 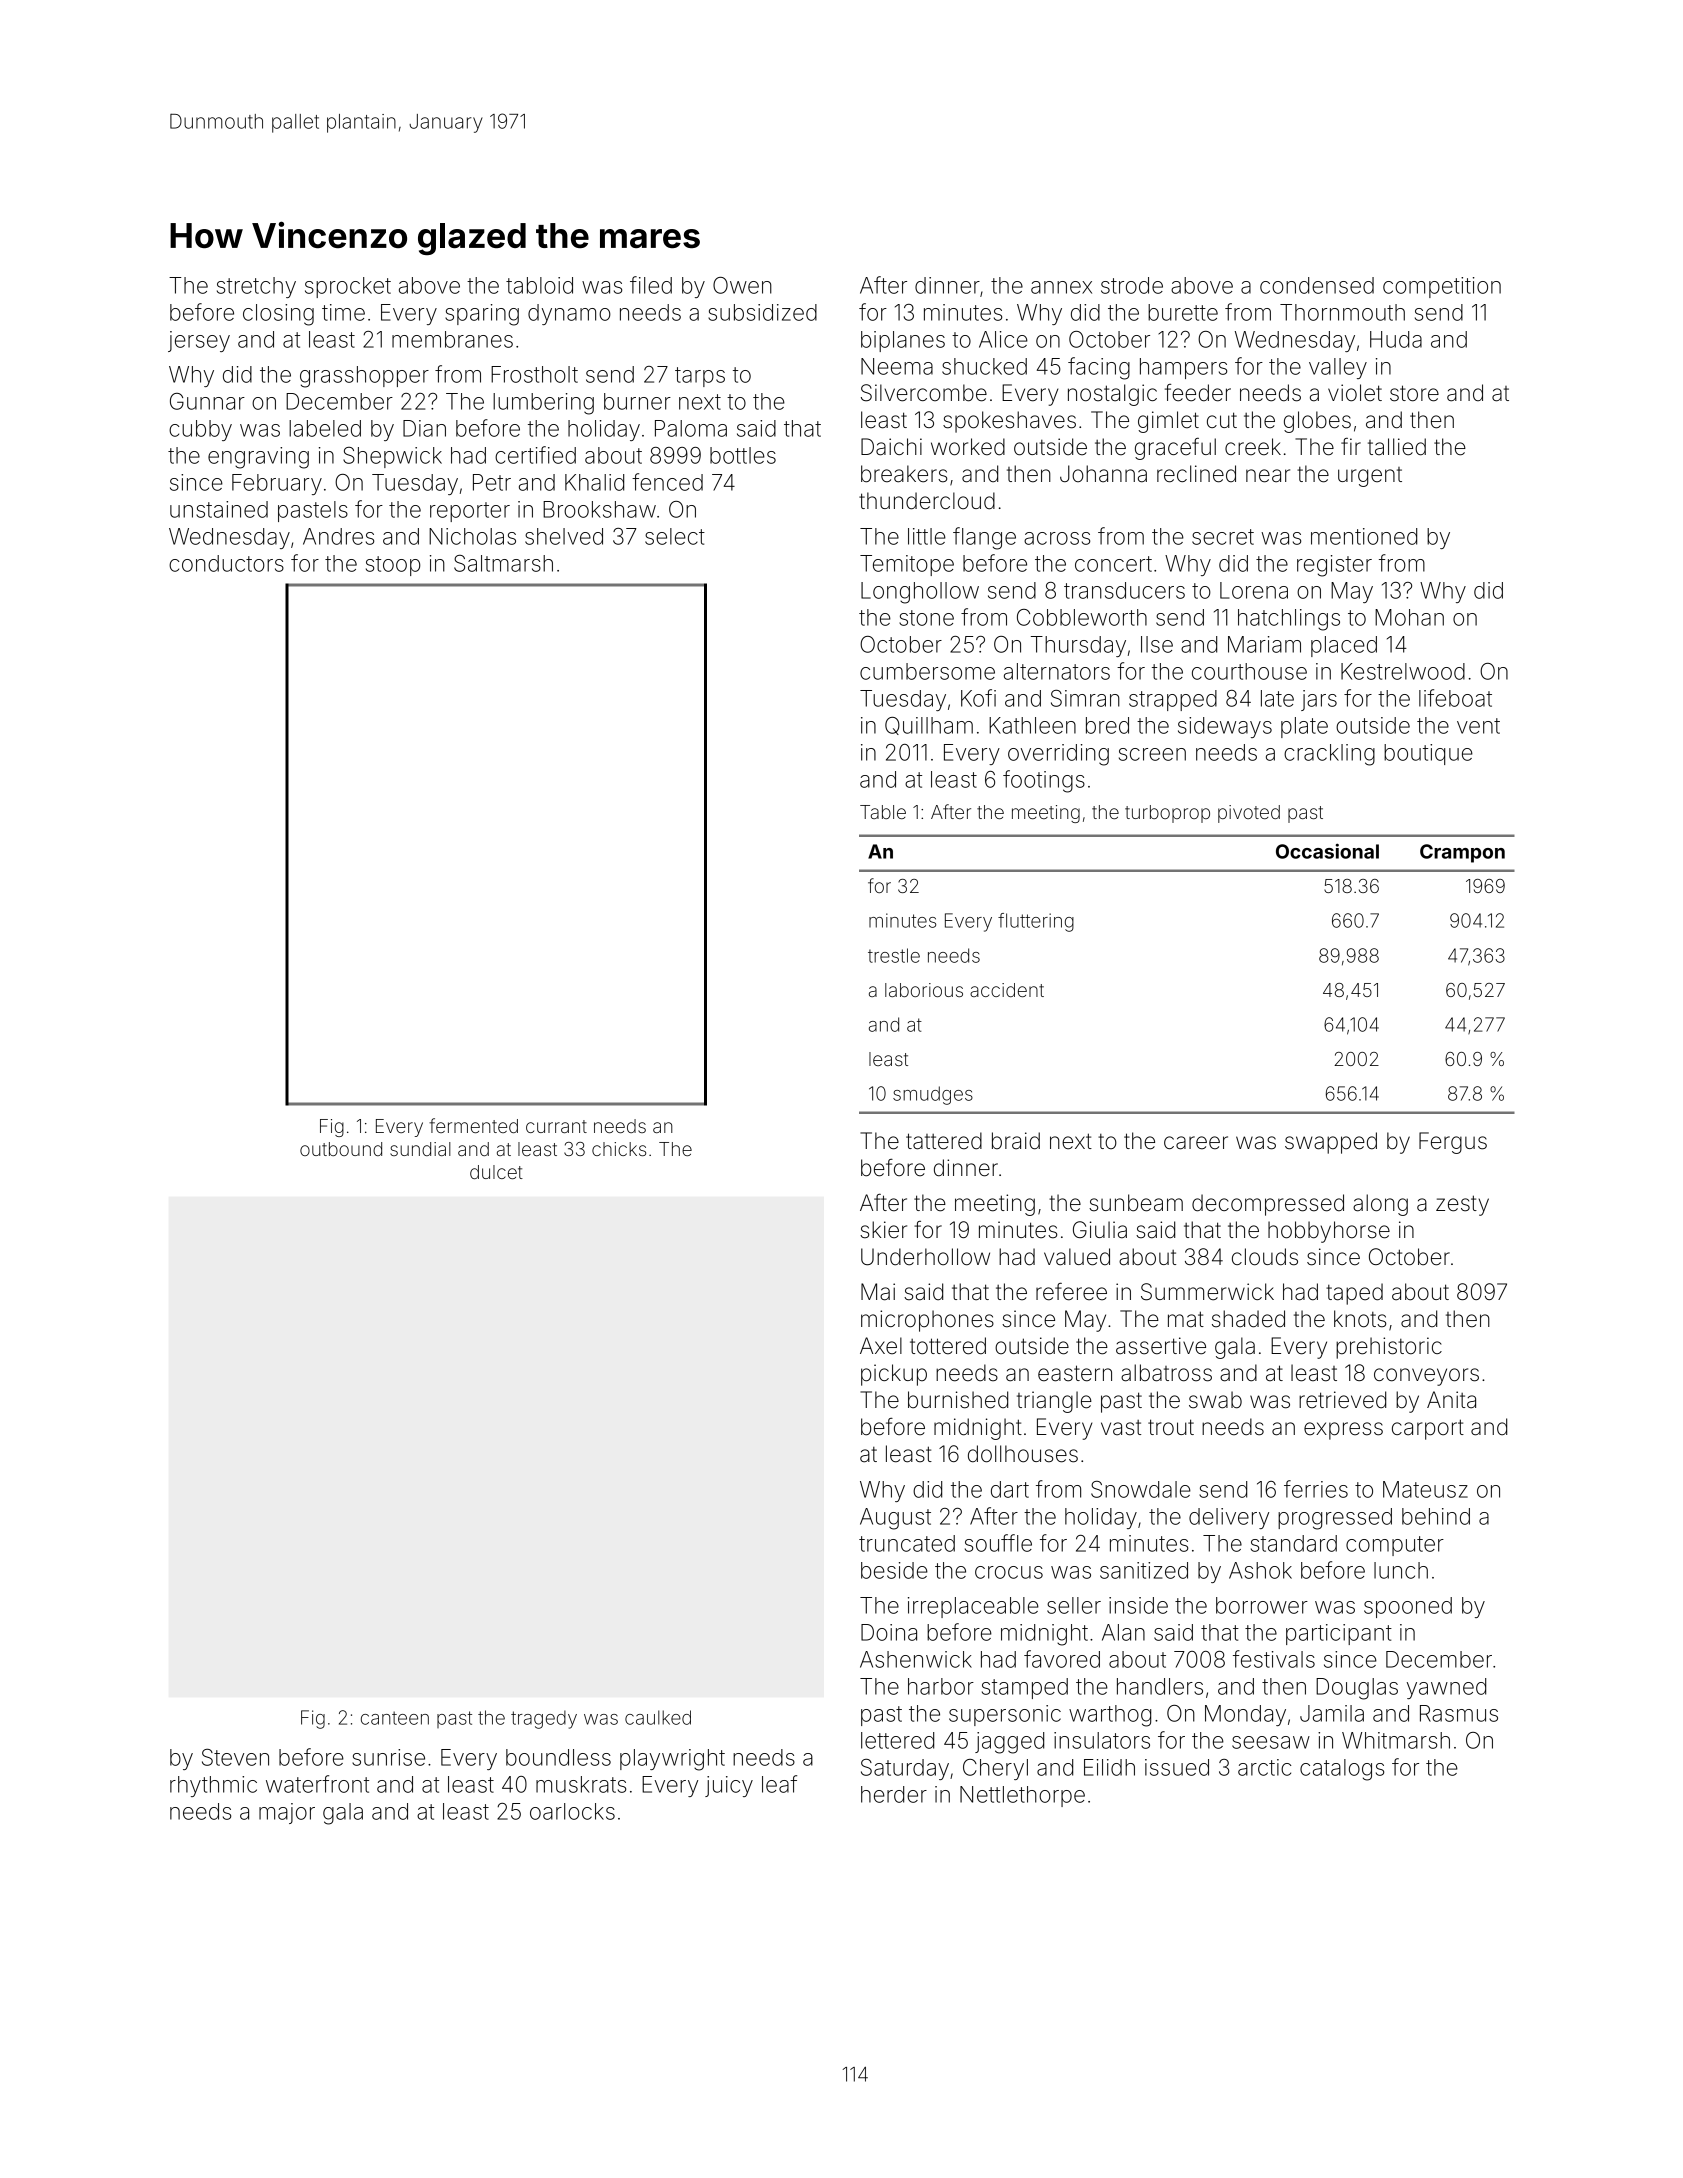 I want to click on Ilse, so click(x=1157, y=644).
